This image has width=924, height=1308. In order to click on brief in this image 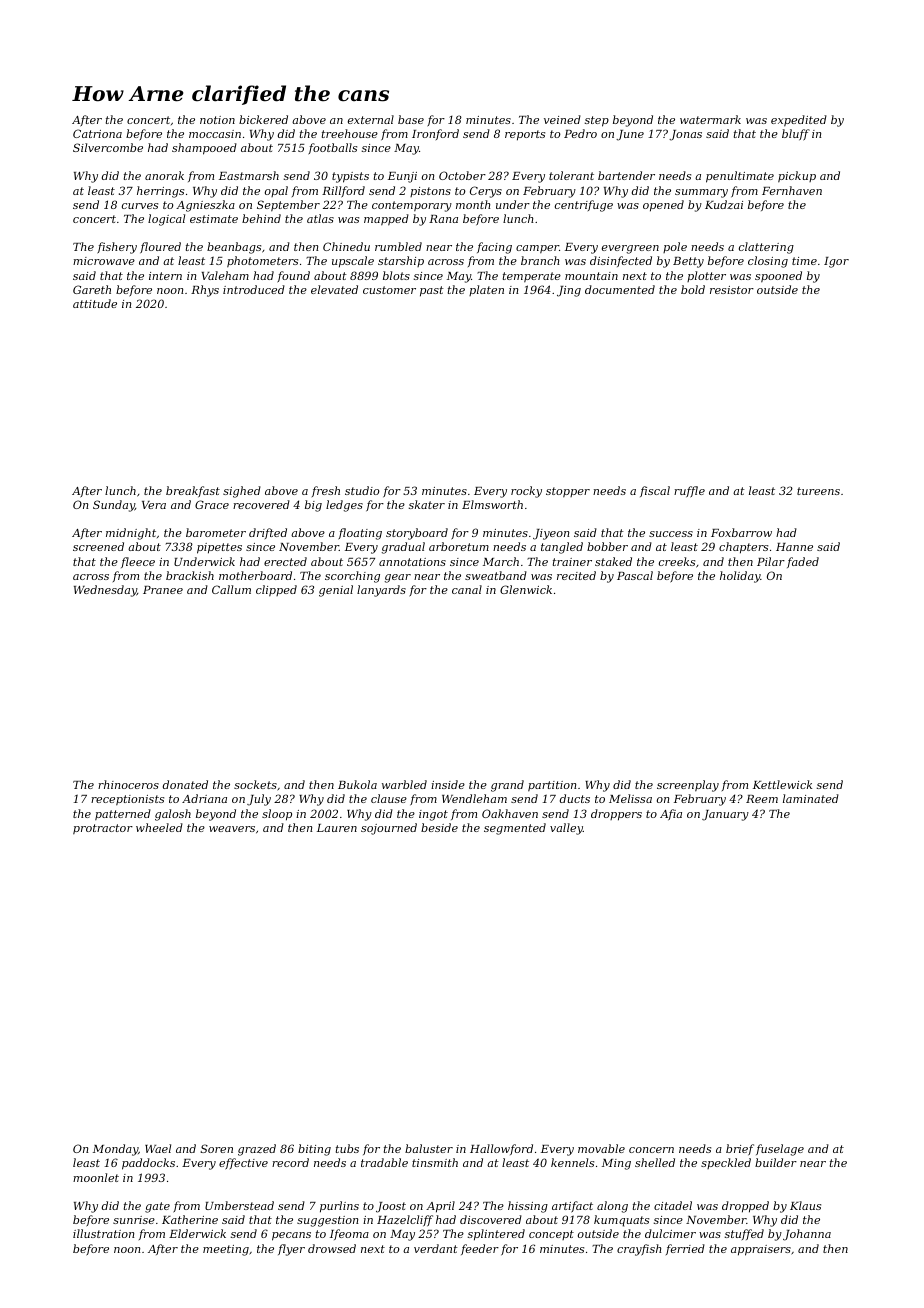, I will do `click(740, 1149)`.
